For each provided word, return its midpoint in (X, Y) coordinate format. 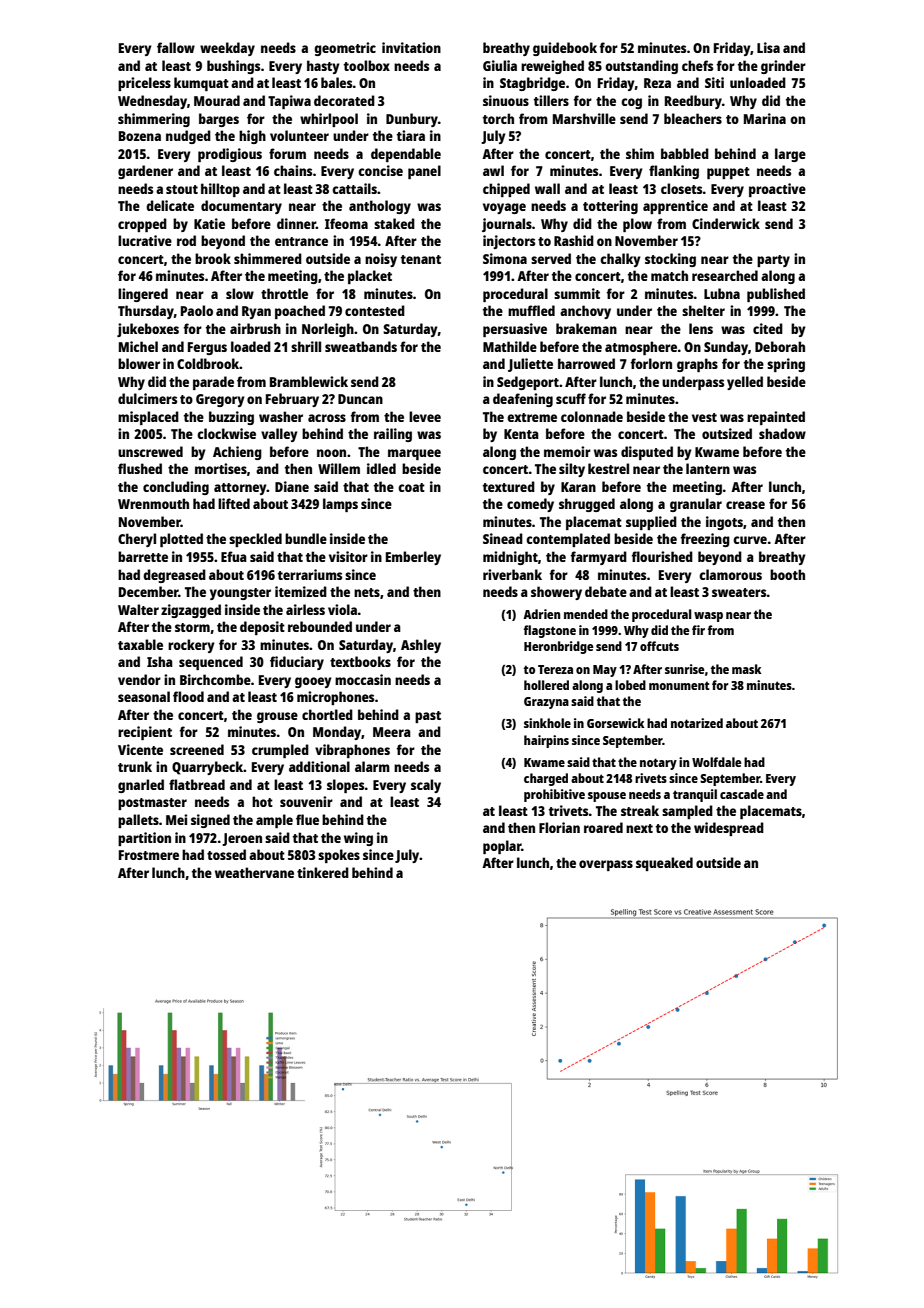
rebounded (320, 626)
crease (745, 505)
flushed (140, 468)
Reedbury (693, 102)
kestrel (608, 468)
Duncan (360, 399)
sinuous (506, 100)
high (252, 137)
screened (197, 749)
